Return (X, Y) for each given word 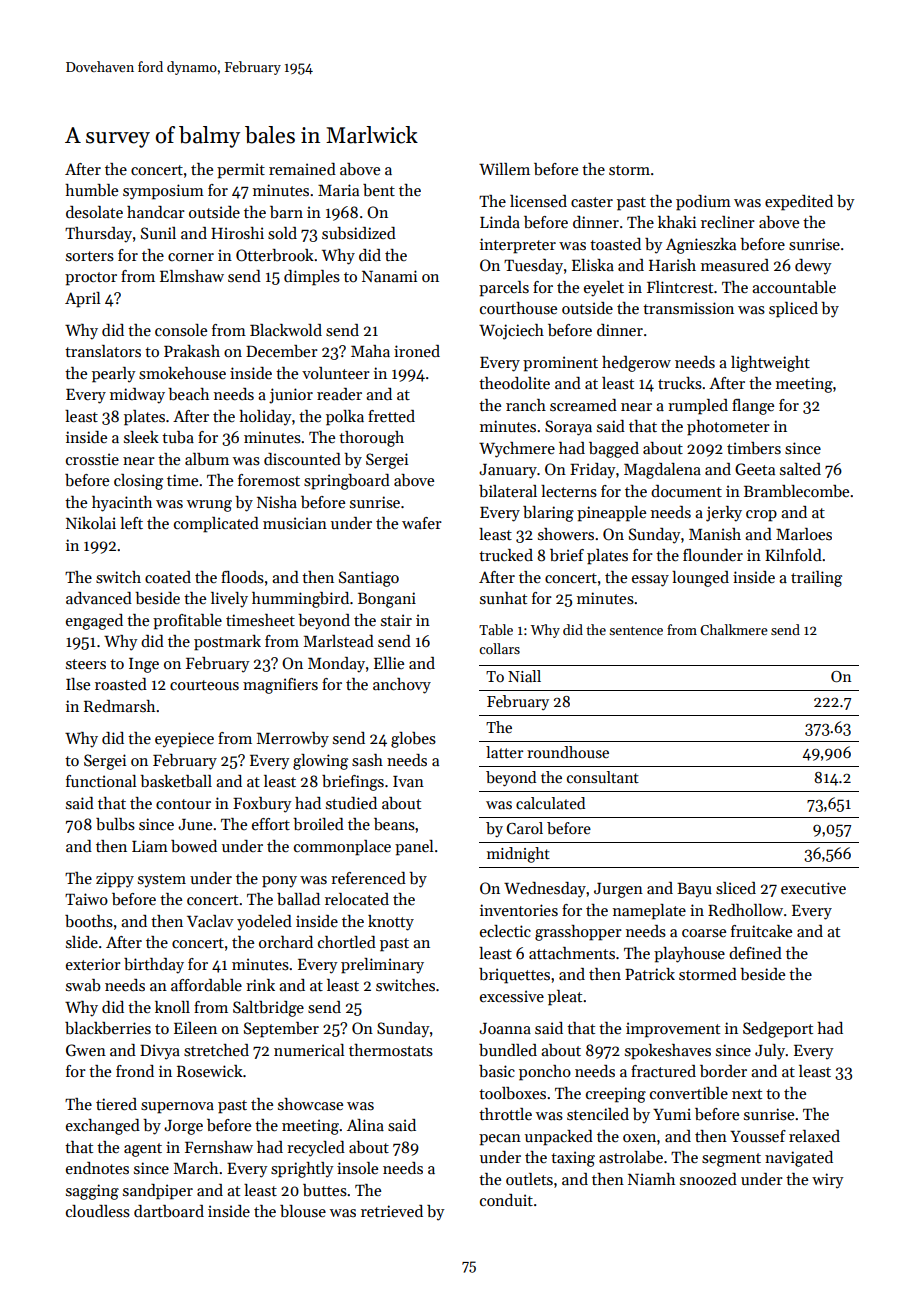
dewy (813, 267)
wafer (422, 523)
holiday (265, 418)
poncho (545, 1073)
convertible (689, 1093)
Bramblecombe (796, 491)
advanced (99, 598)
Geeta (755, 469)
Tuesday (533, 267)
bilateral (508, 491)
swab (83, 985)
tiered (116, 1104)
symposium (163, 192)
